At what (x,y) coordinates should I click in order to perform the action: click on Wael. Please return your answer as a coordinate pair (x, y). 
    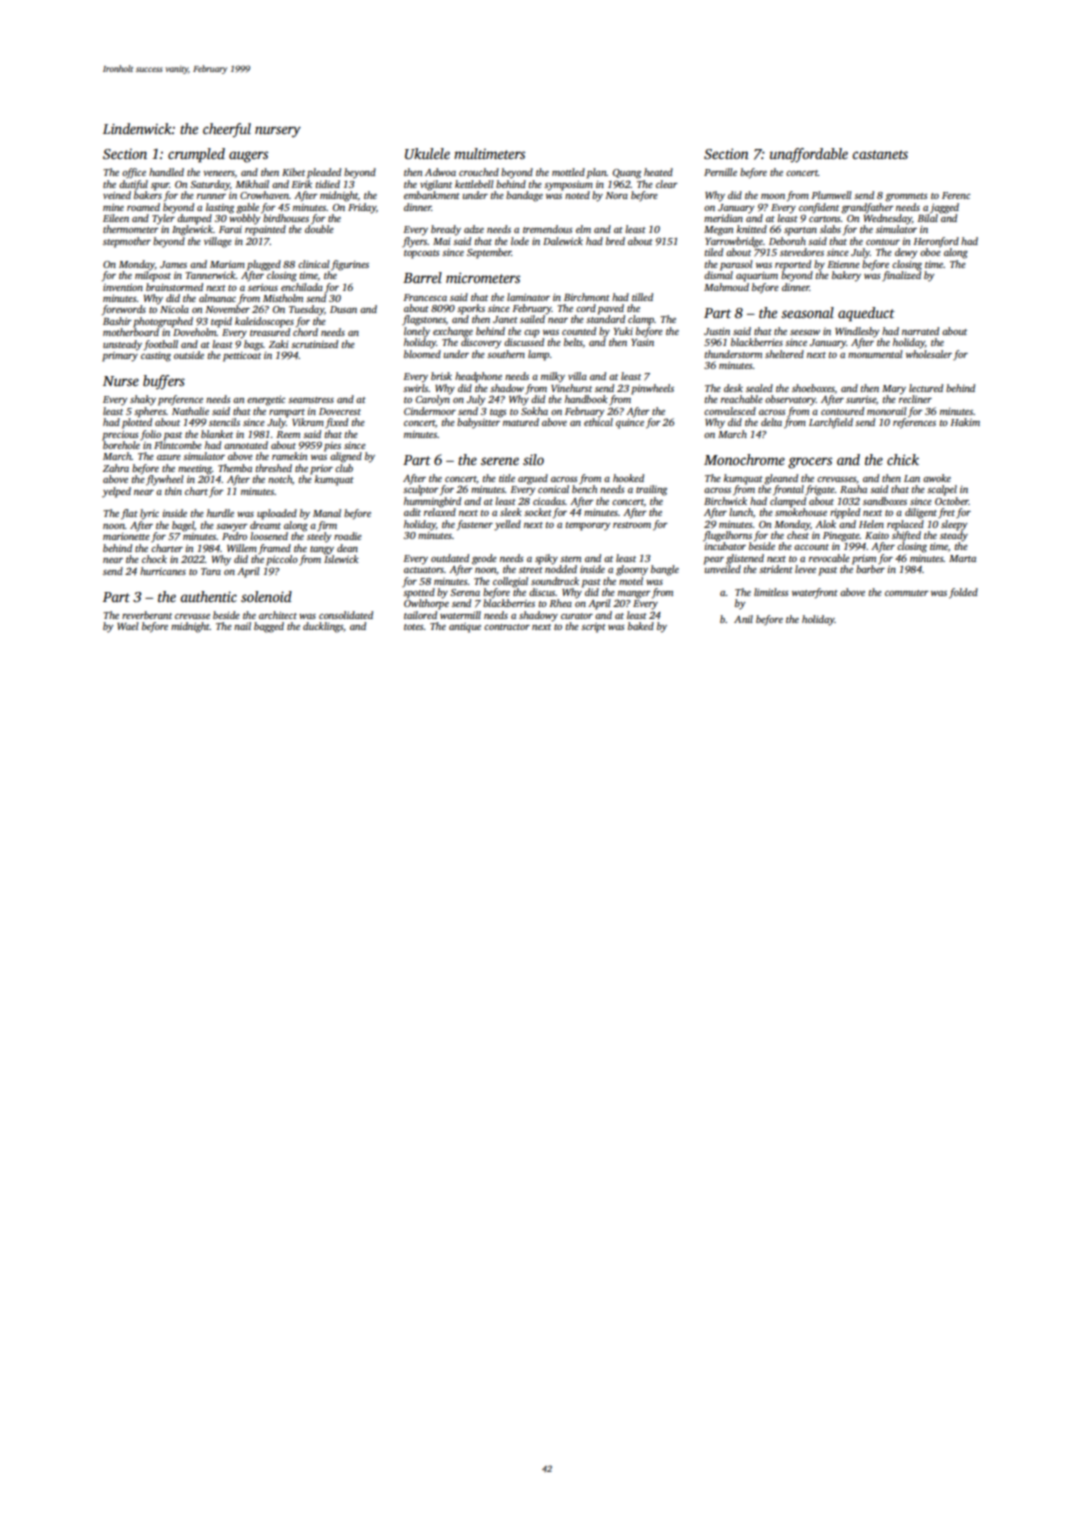
    Looking at the image, I should click on (128, 626).
